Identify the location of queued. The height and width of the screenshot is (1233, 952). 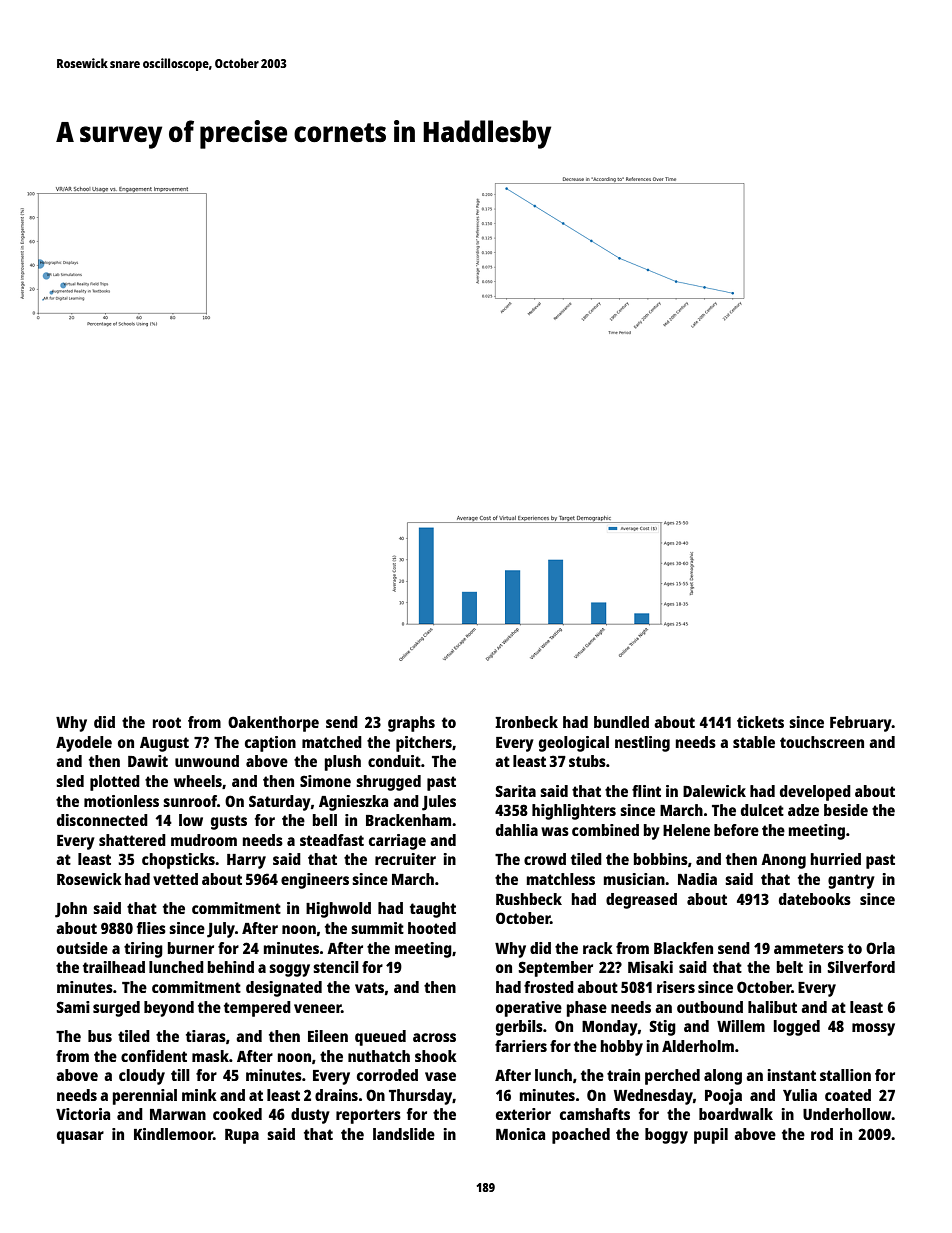
(380, 1038).
